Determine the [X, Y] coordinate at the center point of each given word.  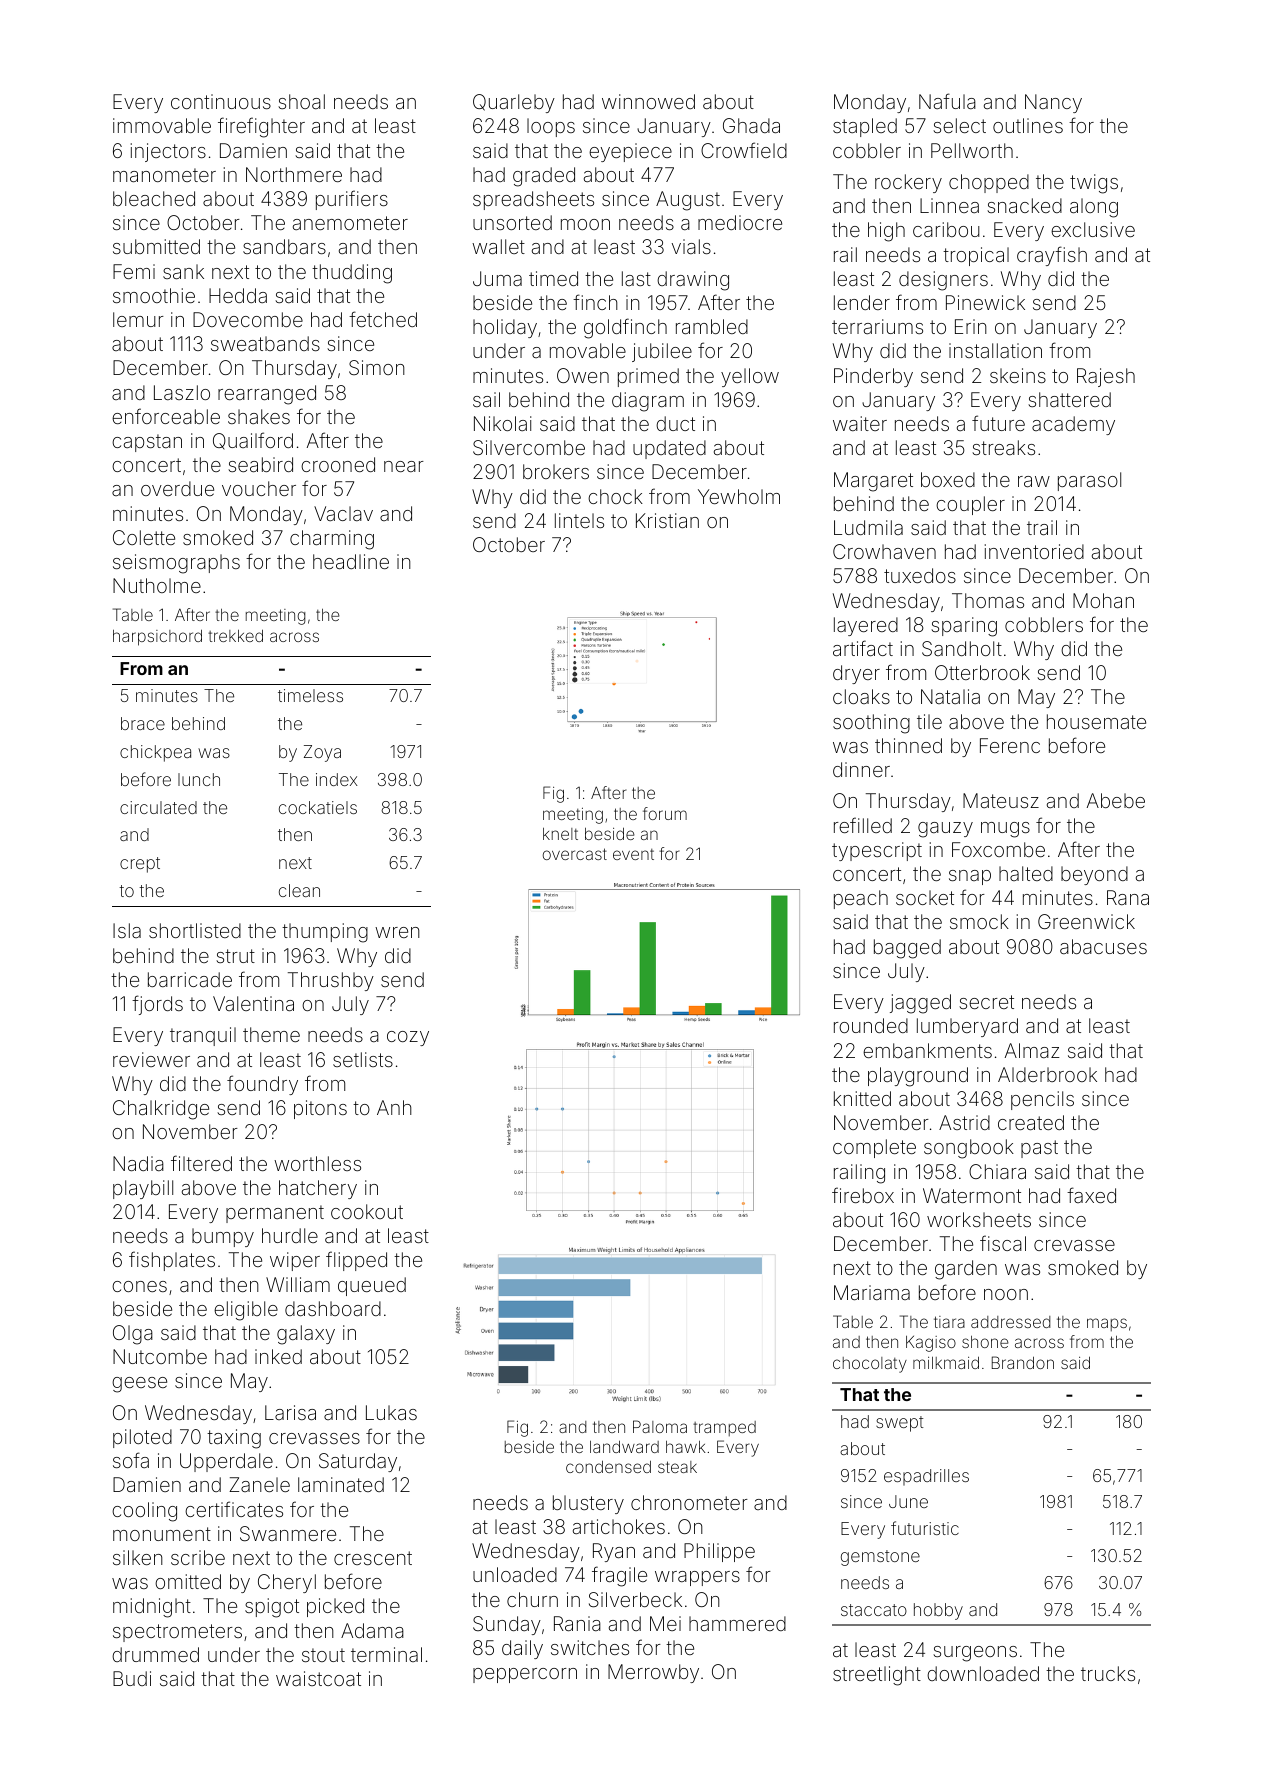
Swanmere [288, 1533]
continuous [221, 101]
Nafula [947, 101]
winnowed [648, 101]
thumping [325, 933]
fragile [619, 1576]
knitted [862, 1098]
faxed [1091, 1195]
